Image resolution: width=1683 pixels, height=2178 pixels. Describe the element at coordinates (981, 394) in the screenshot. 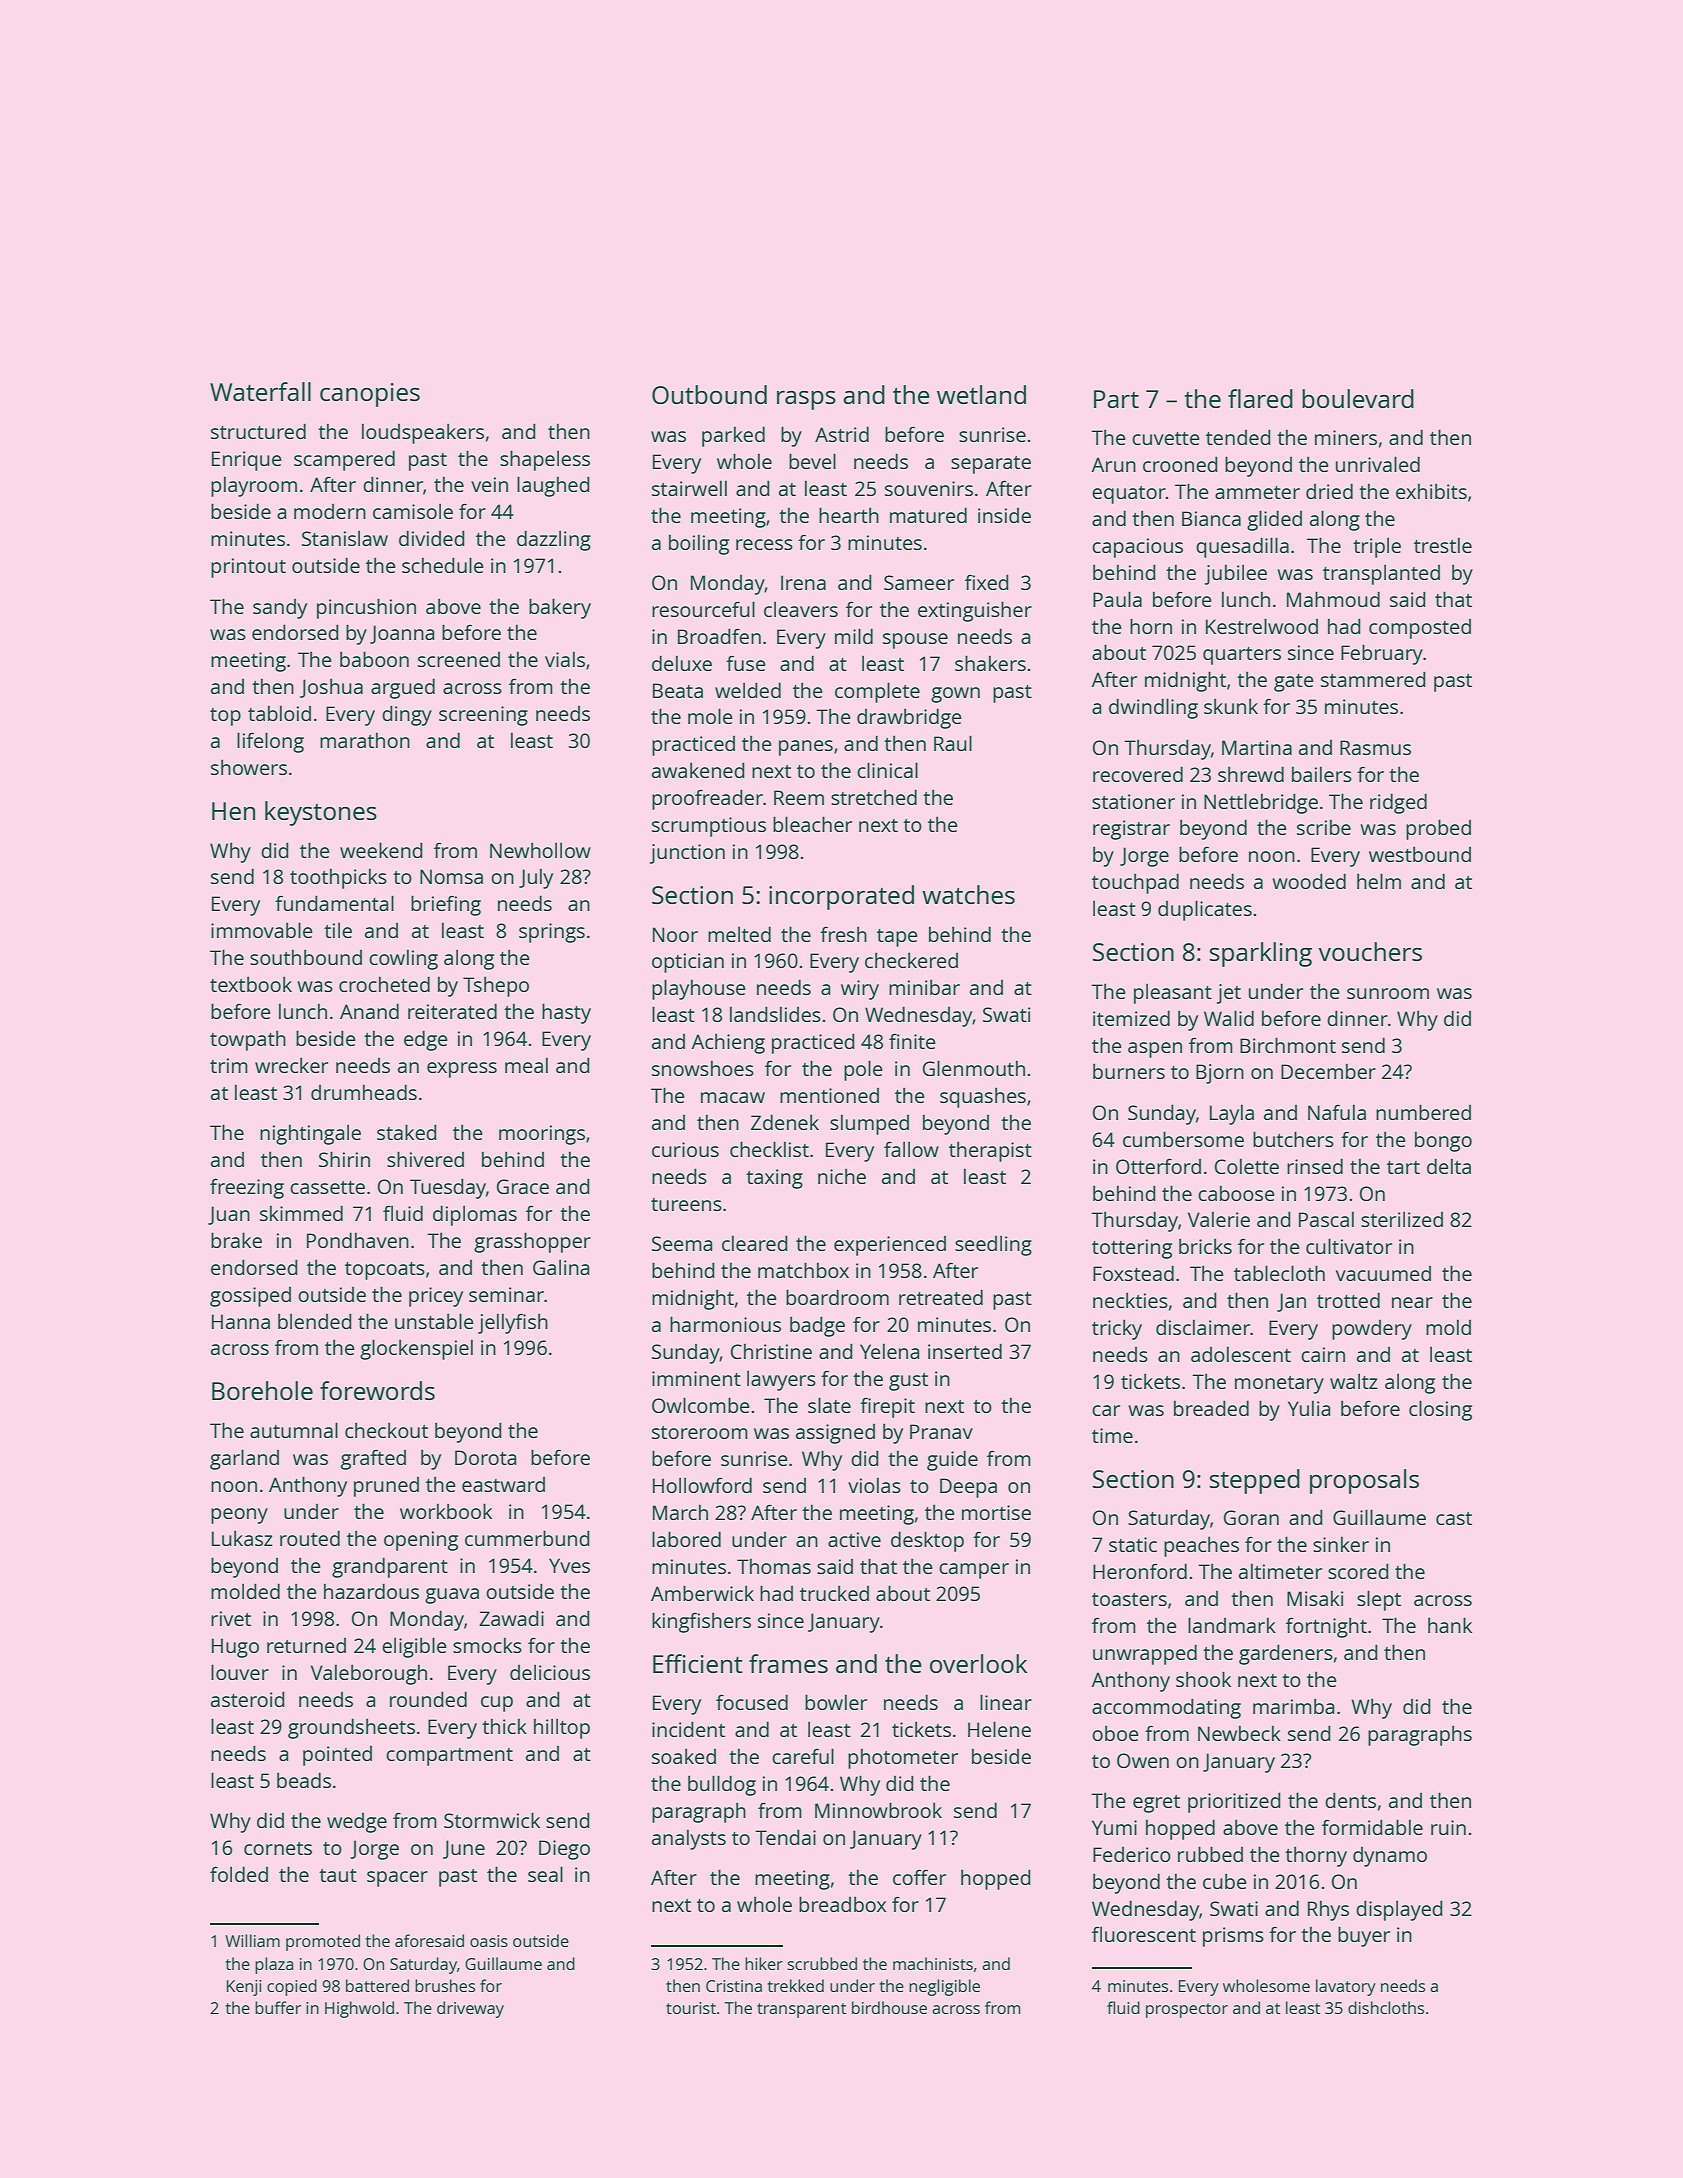

I see `wetland` at that location.
